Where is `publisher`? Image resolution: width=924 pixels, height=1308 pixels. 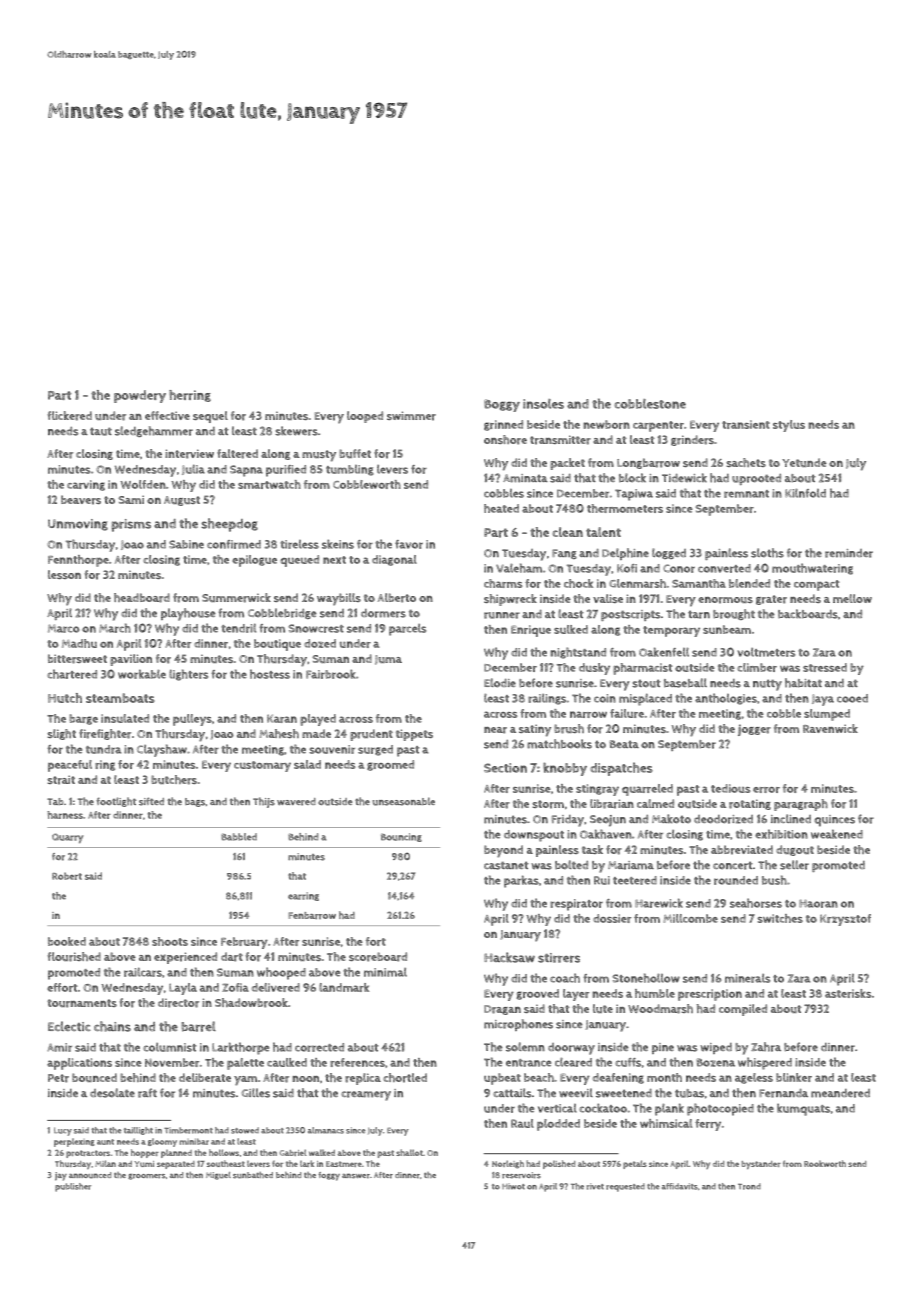
publisher is located at coordinates (73, 1187).
